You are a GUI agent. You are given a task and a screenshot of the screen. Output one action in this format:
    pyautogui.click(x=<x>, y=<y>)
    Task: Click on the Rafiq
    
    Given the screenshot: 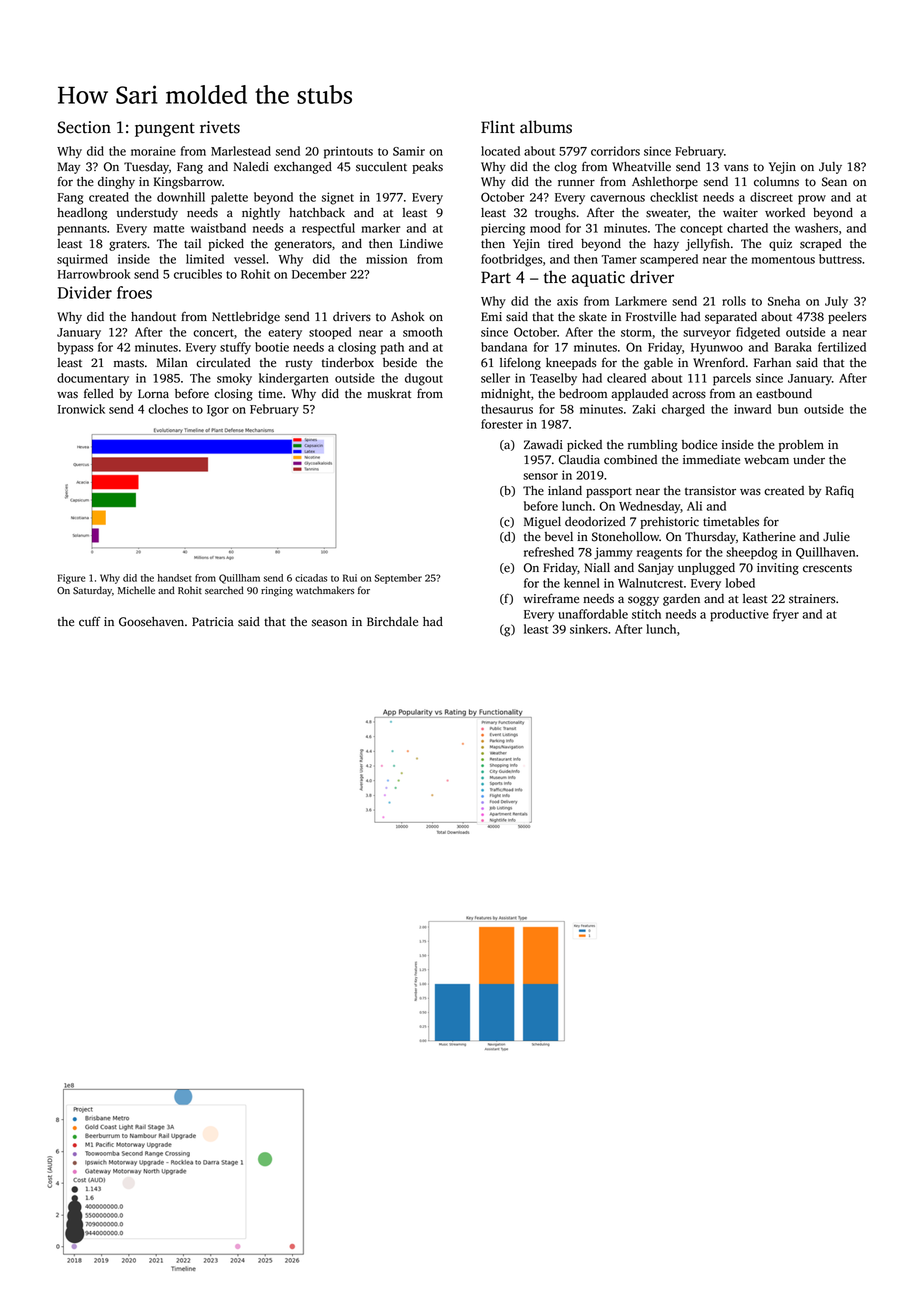 What is the action you would take?
    pyautogui.click(x=840, y=491)
